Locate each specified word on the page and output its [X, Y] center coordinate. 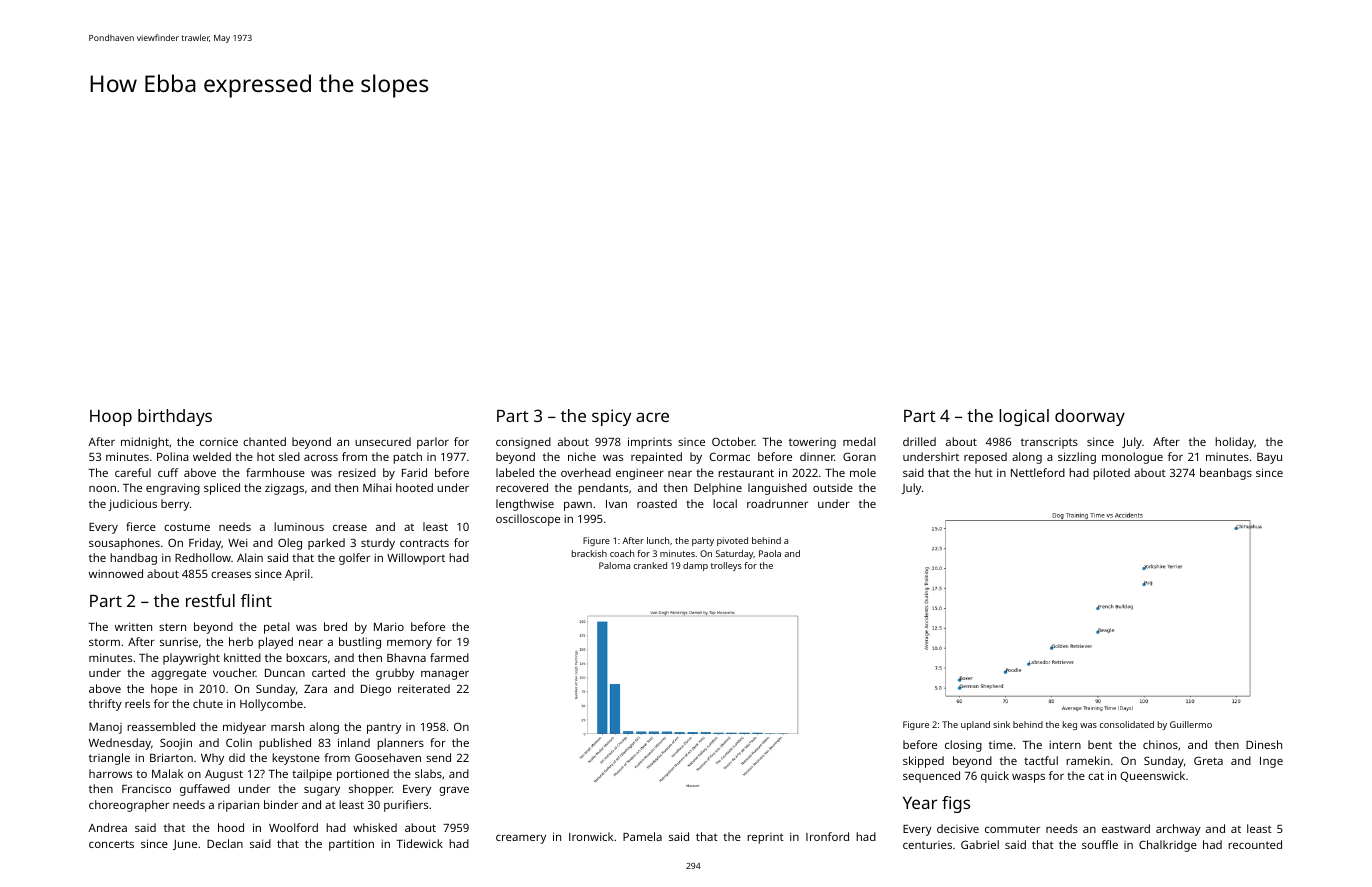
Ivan [616, 504]
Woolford [293, 827]
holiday [1234, 443]
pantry [384, 728]
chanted [264, 441]
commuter [1012, 829]
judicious [132, 505]
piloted [1111, 474]
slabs [428, 773]
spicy [611, 417]
